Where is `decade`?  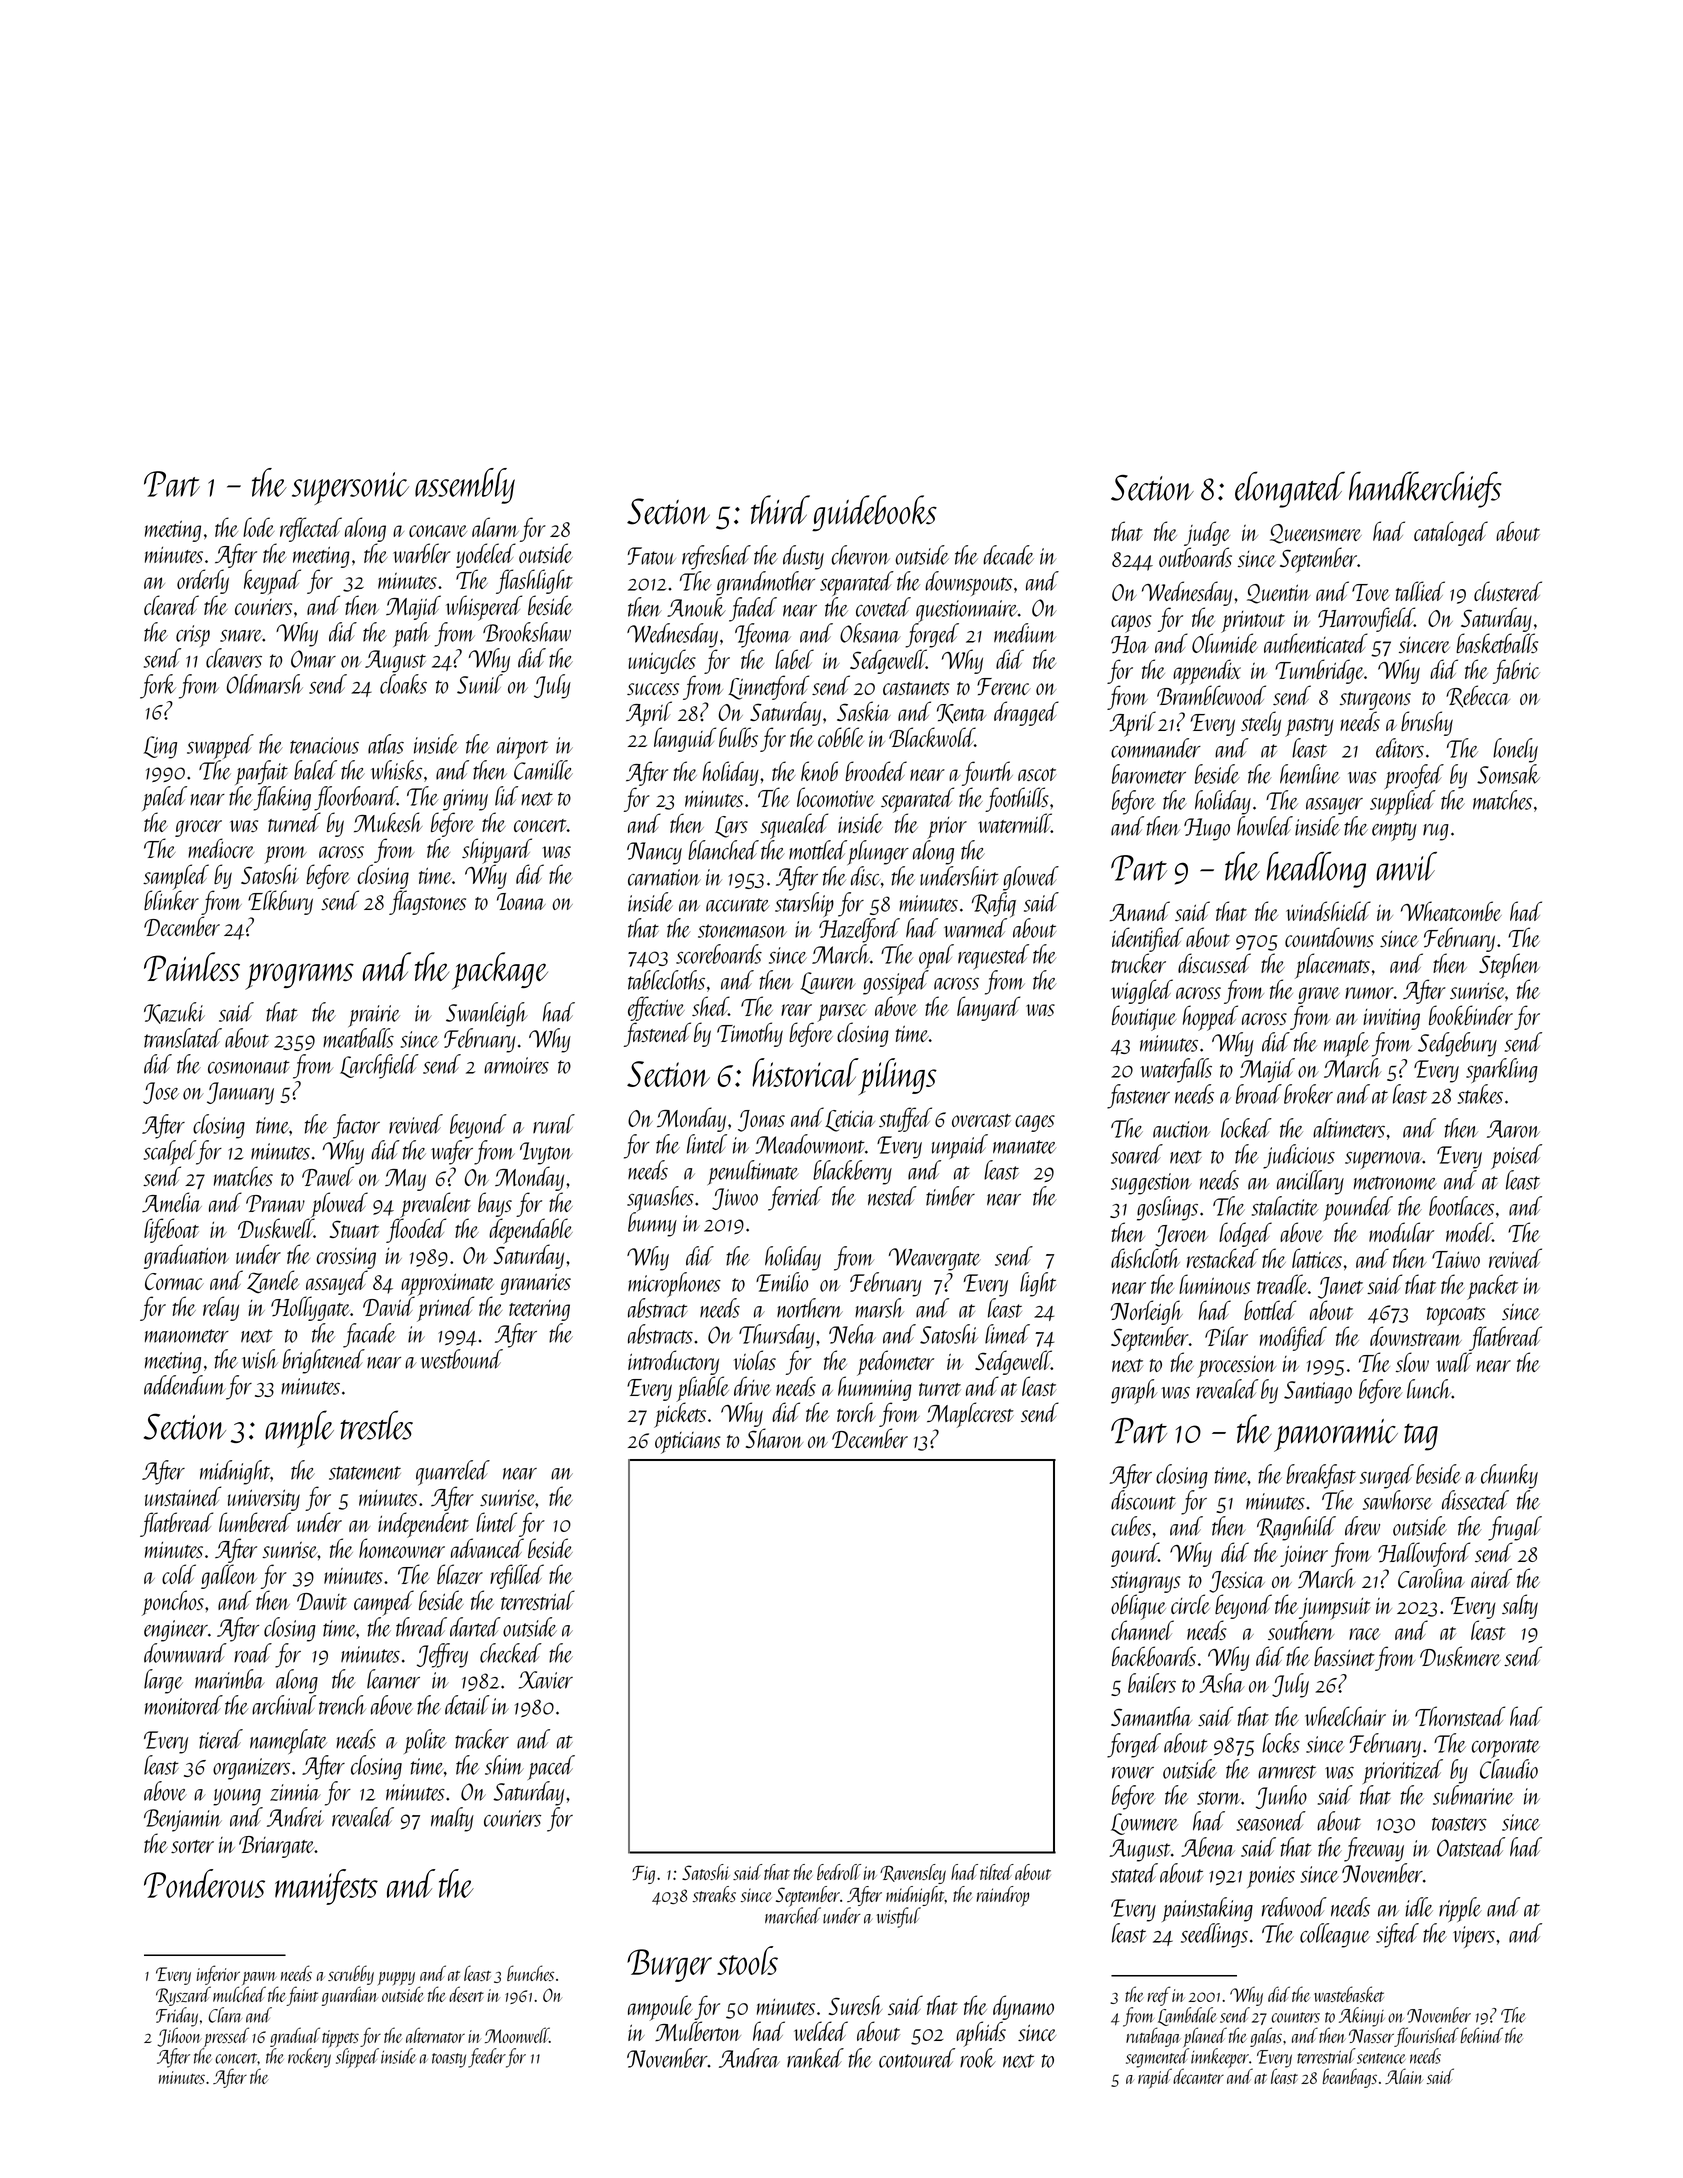
decade is located at coordinates (1008, 555).
